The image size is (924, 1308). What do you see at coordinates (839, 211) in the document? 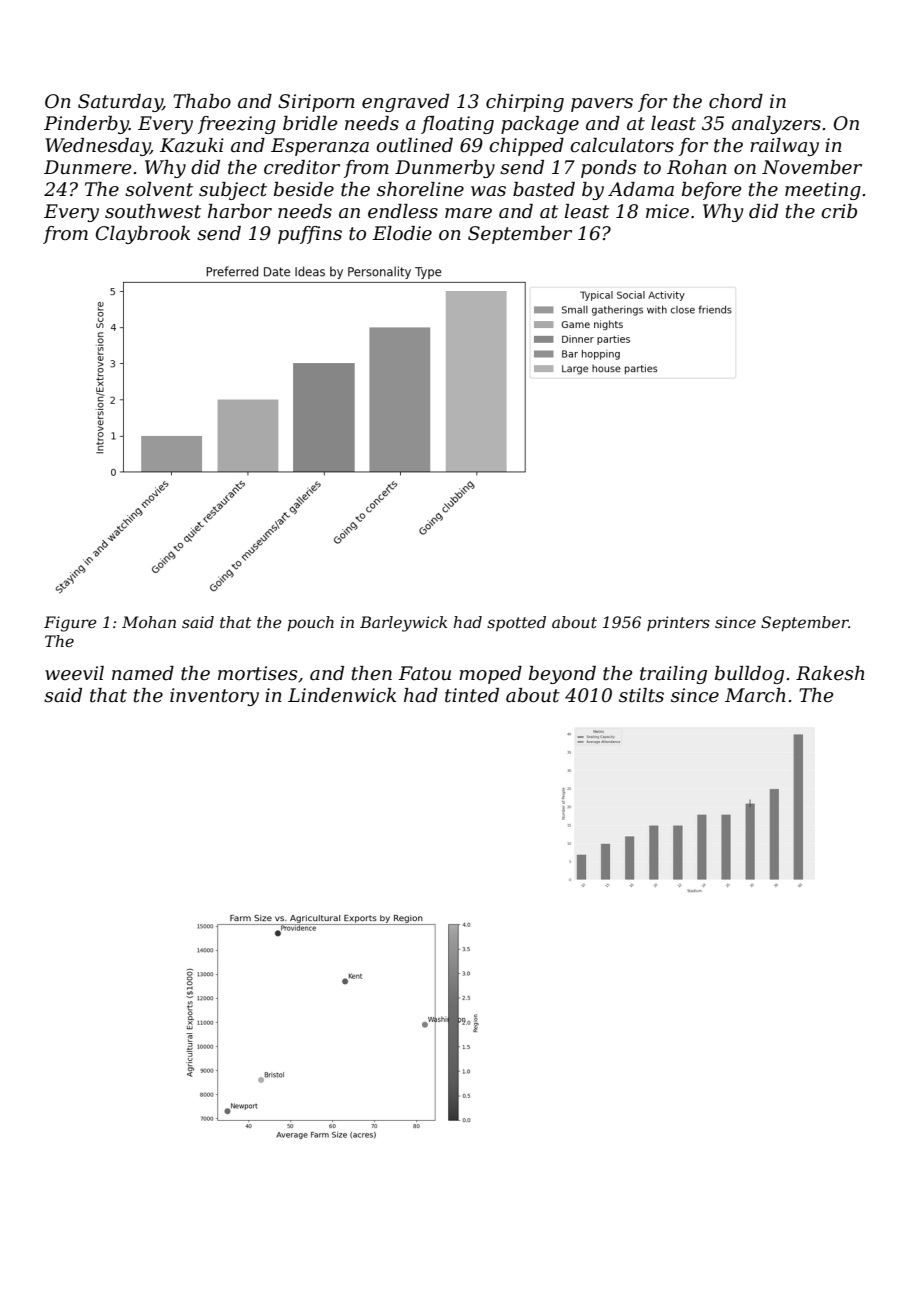
I see `crib` at bounding box center [839, 211].
